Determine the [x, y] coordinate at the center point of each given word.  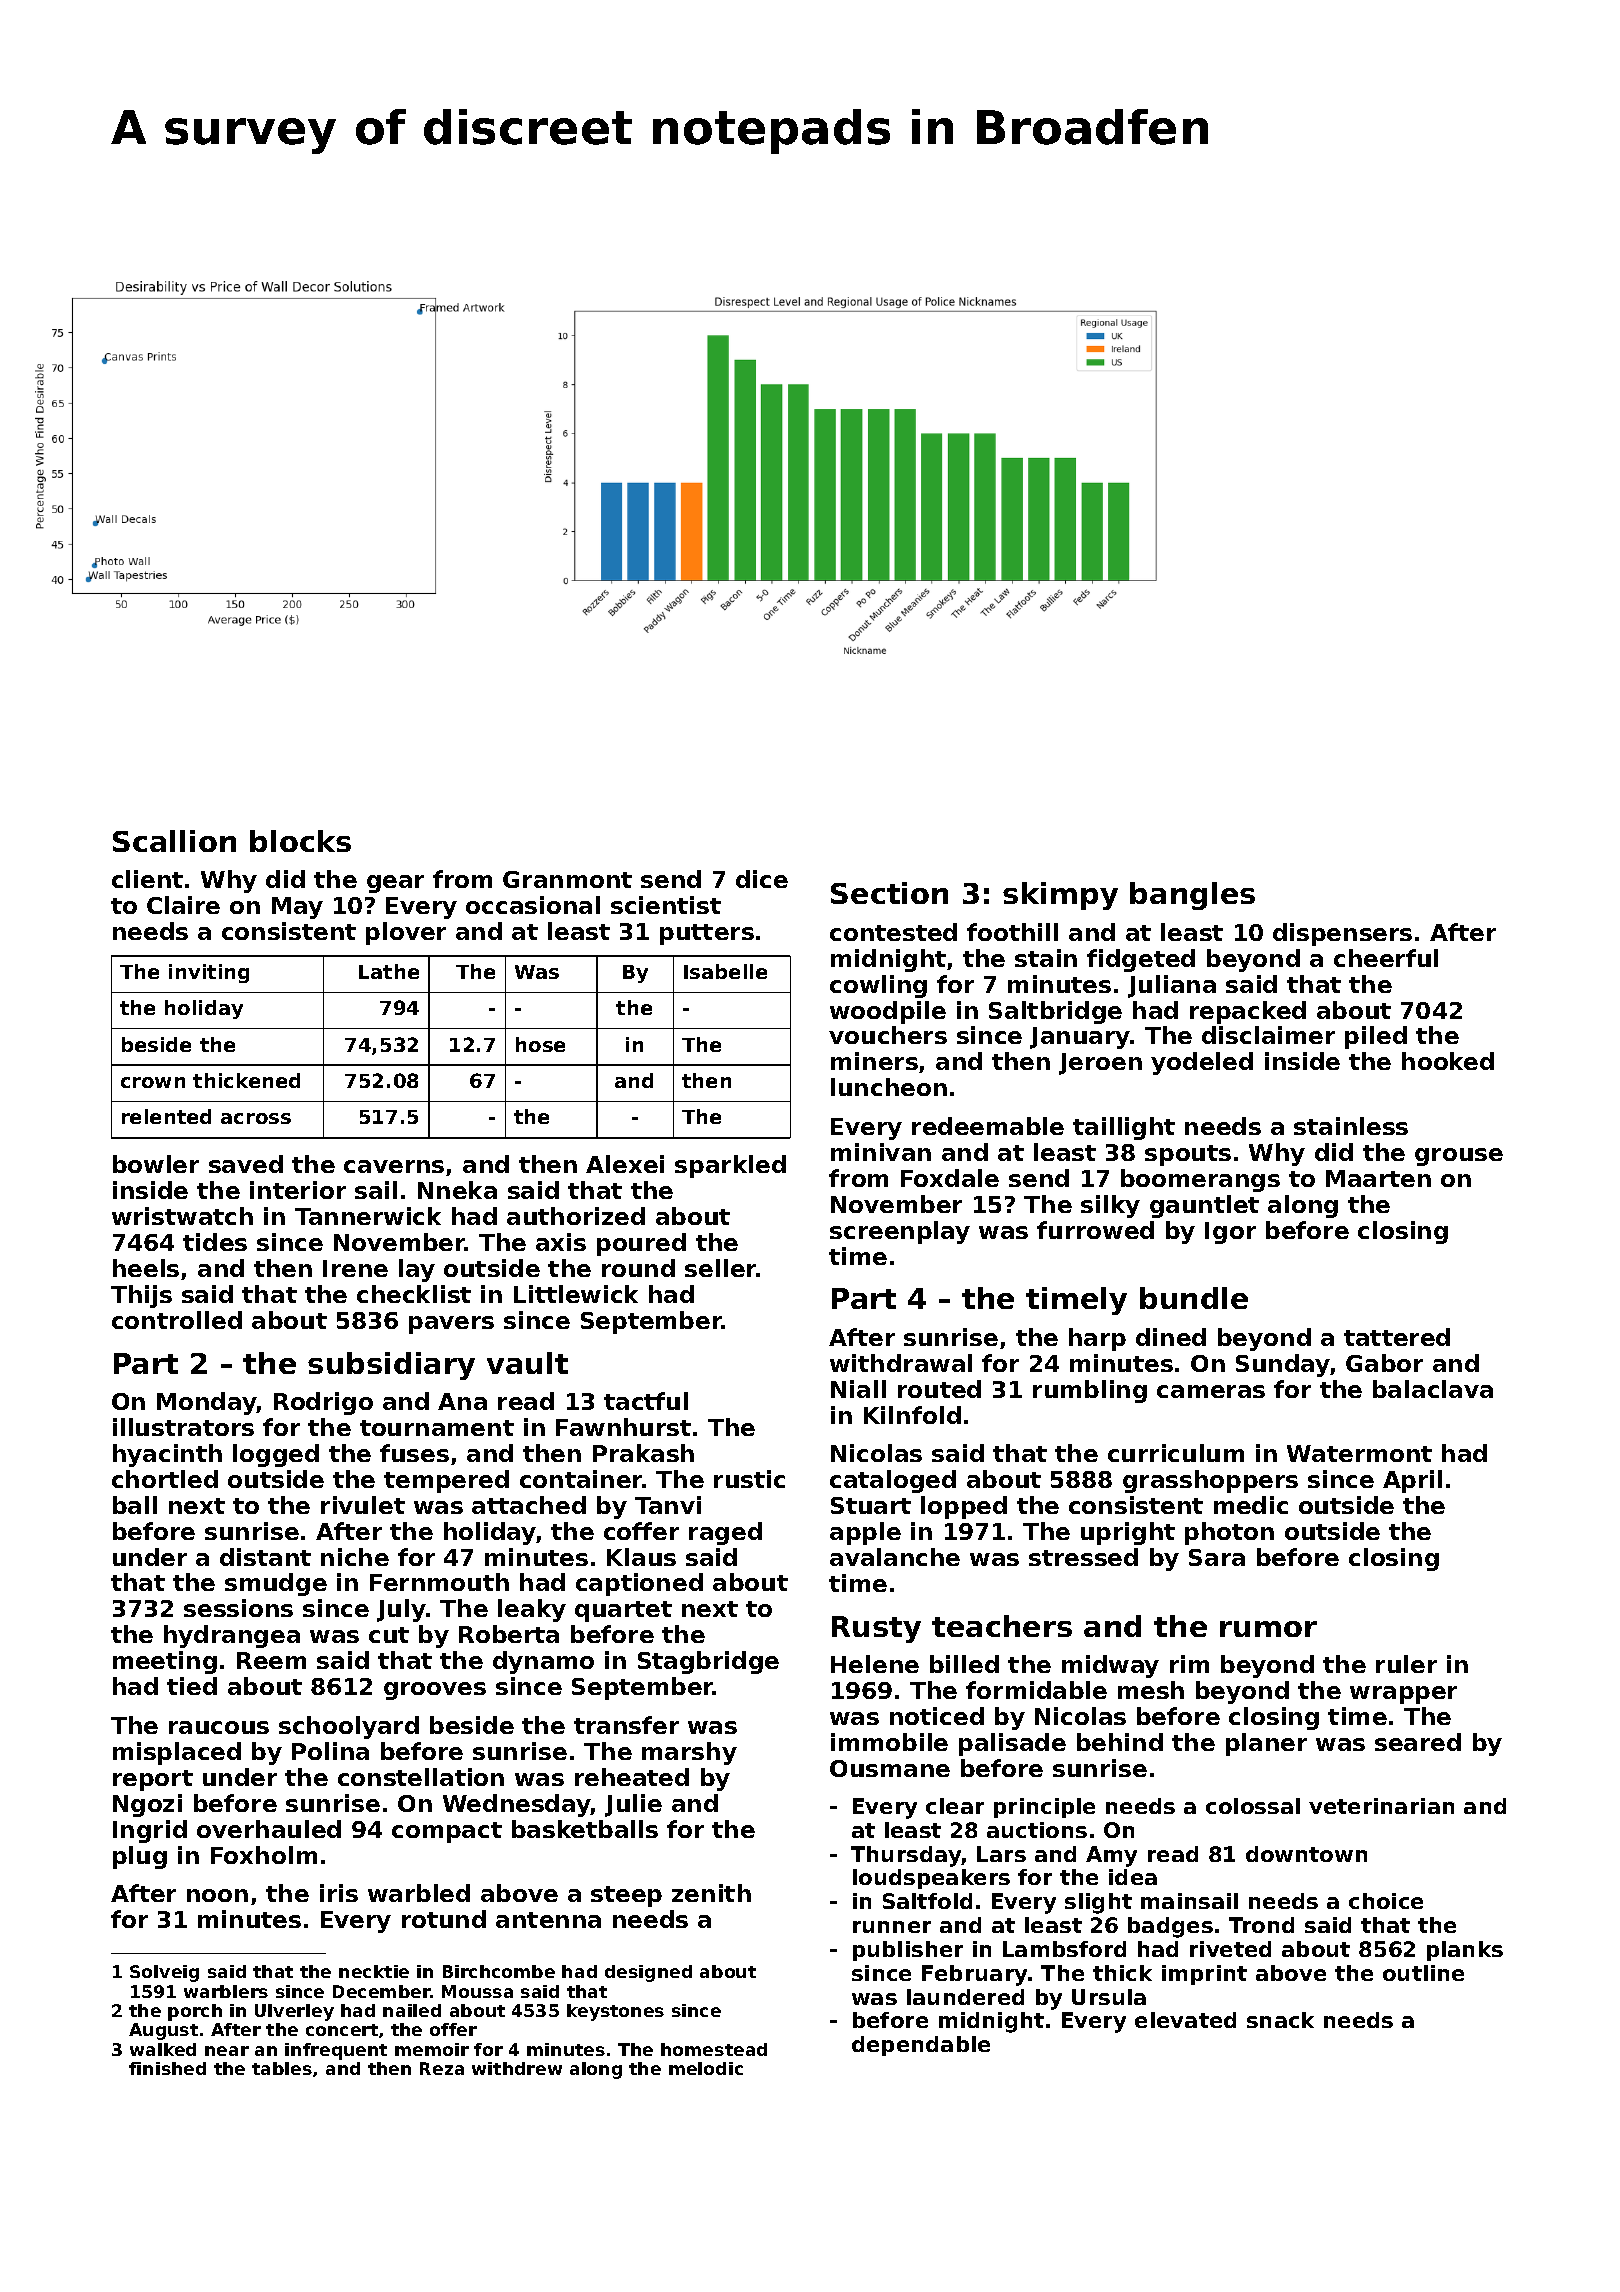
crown [153, 1082]
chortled [165, 1479]
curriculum [1176, 1453]
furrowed [1095, 1230]
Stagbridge [708, 1662]
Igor [1230, 1233]
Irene [355, 1268]
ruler [1406, 1664]
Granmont [567, 879]
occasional [533, 905]
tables [282, 2068]
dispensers [1342, 934]
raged [725, 1533]
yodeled [1202, 1063]
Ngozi [147, 1805]
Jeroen [1100, 1064]
